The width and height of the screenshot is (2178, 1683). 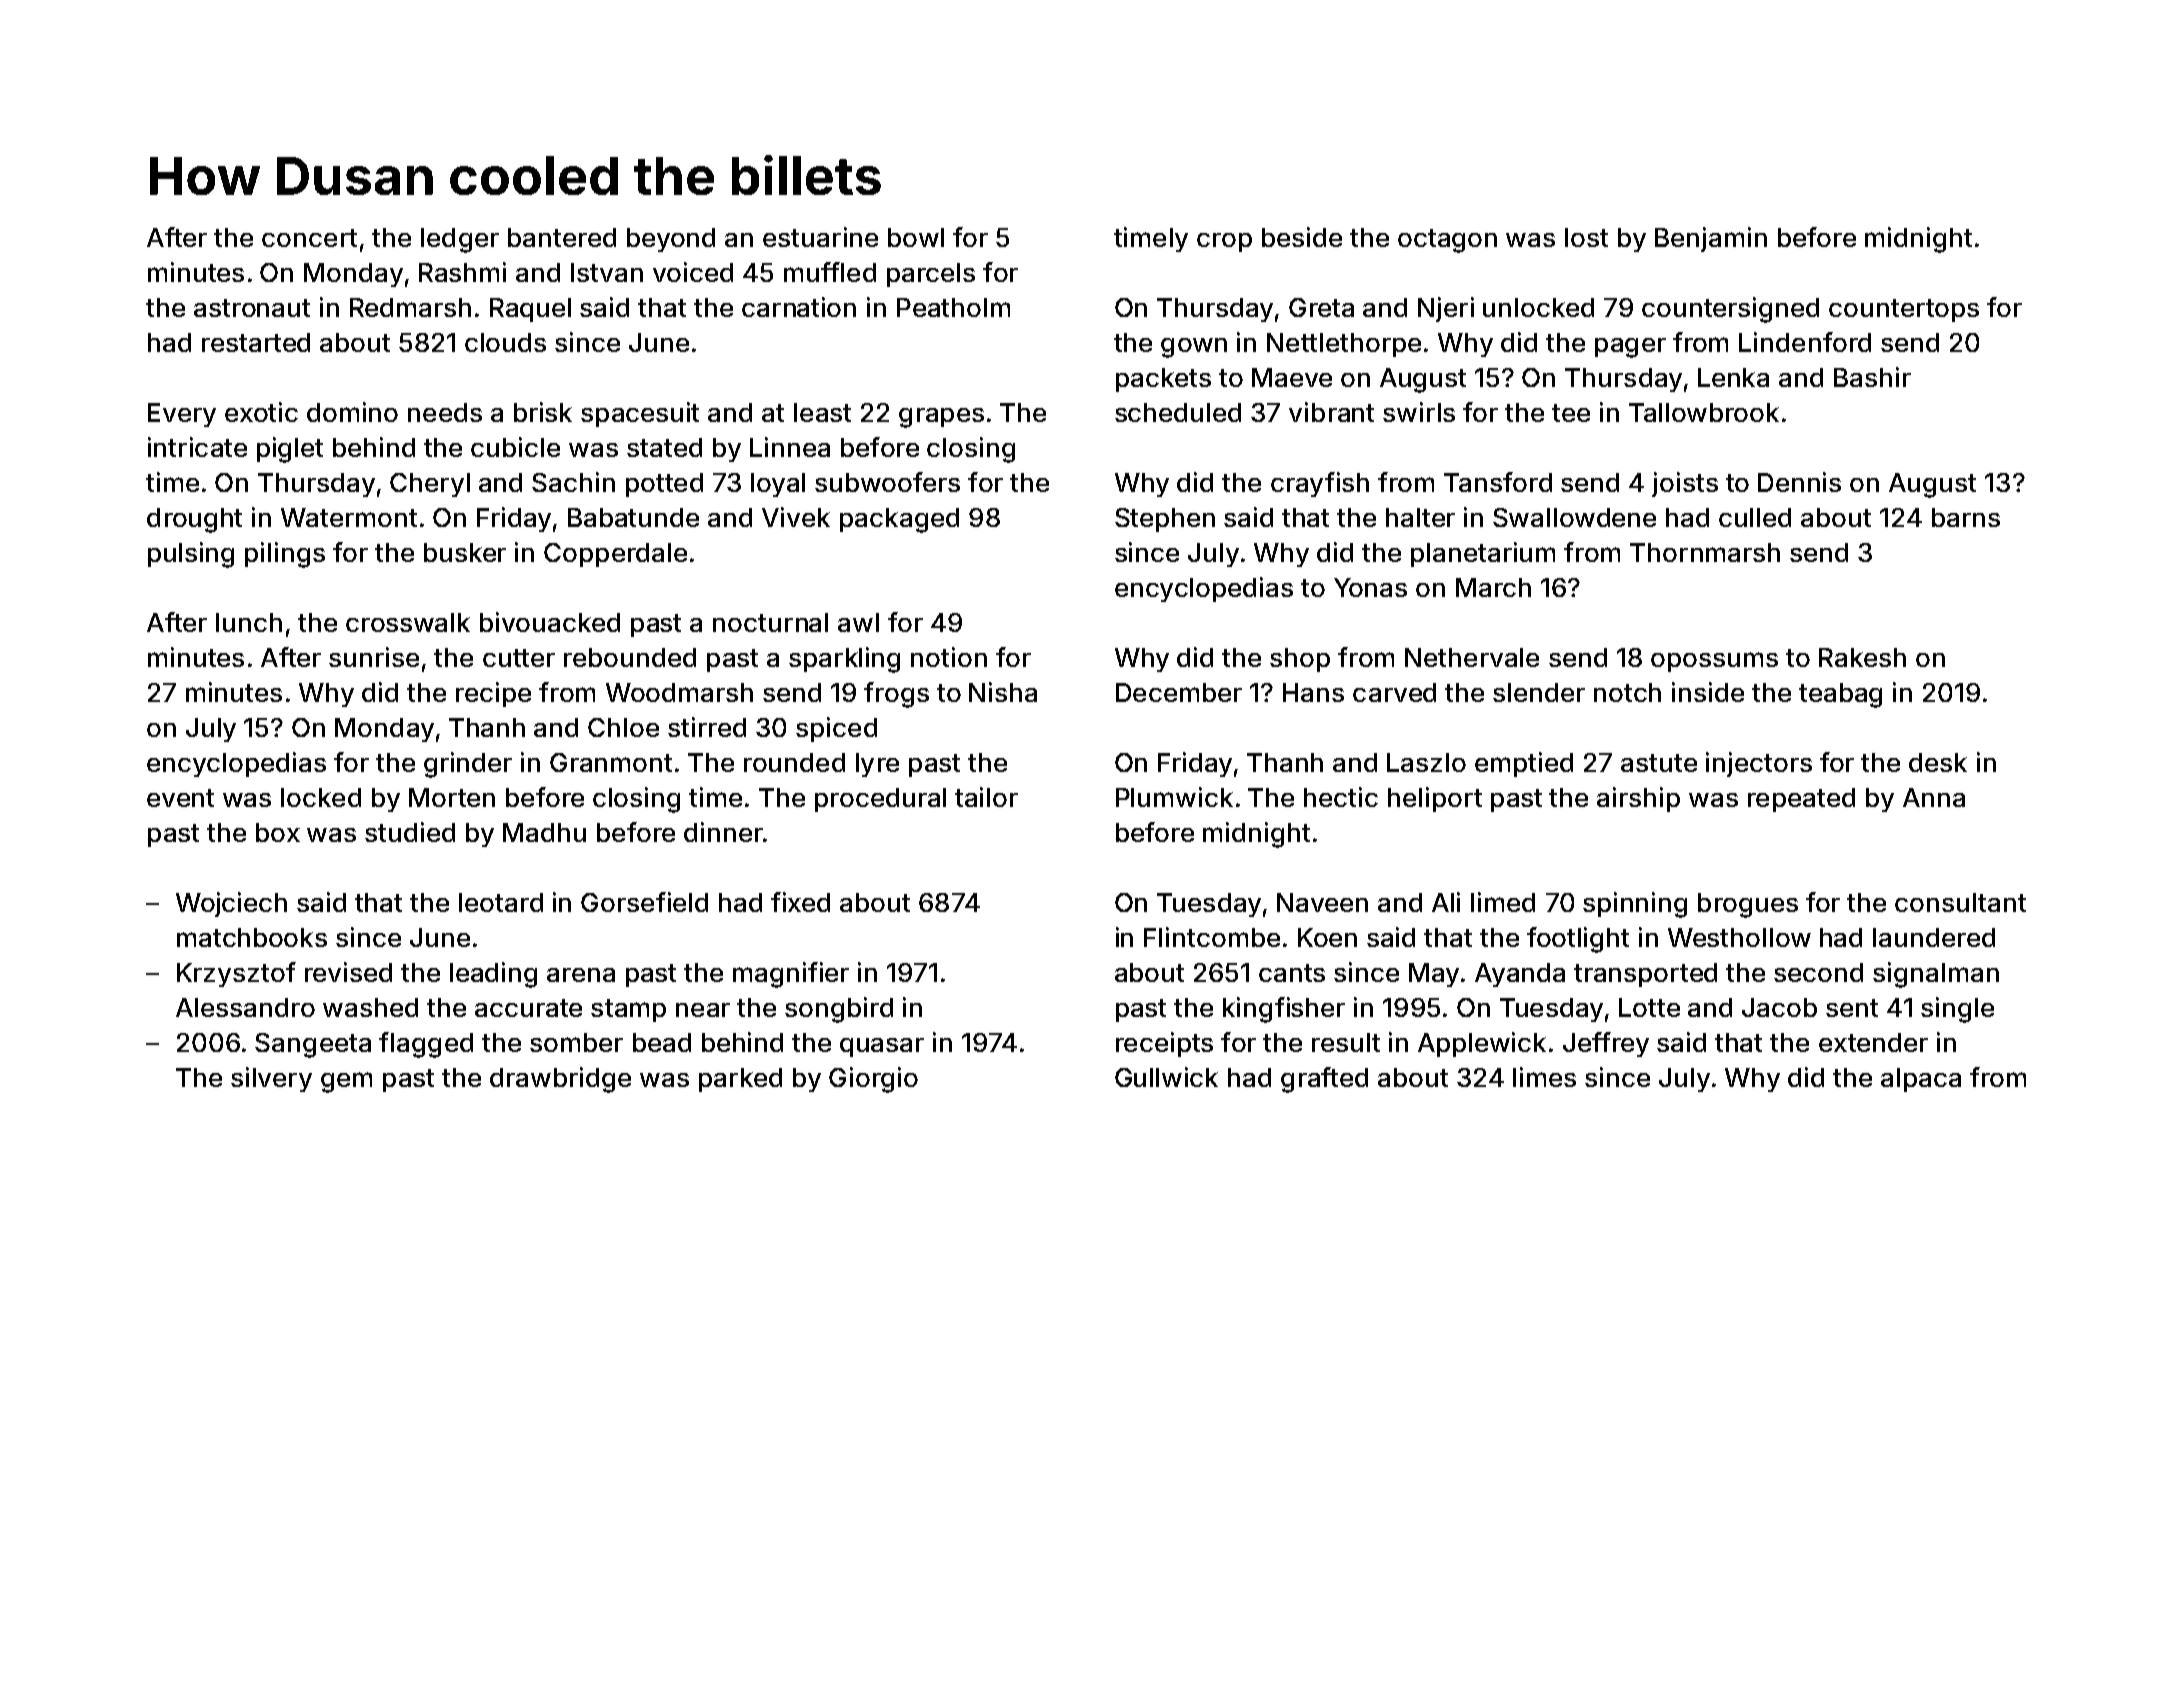 What do you see at coordinates (916, 237) in the screenshot?
I see `bowl` at bounding box center [916, 237].
